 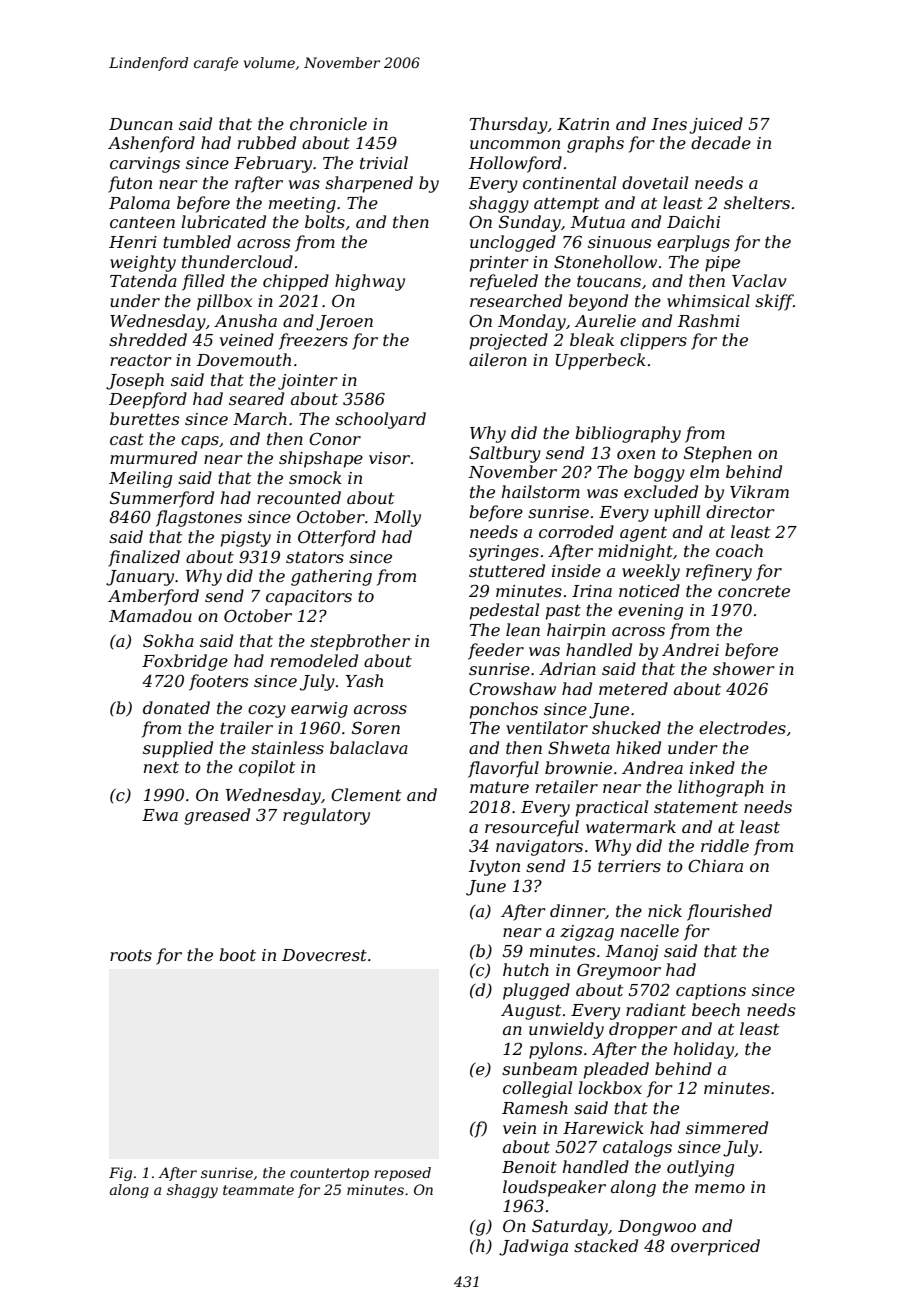 I want to click on feeder, so click(x=496, y=651).
